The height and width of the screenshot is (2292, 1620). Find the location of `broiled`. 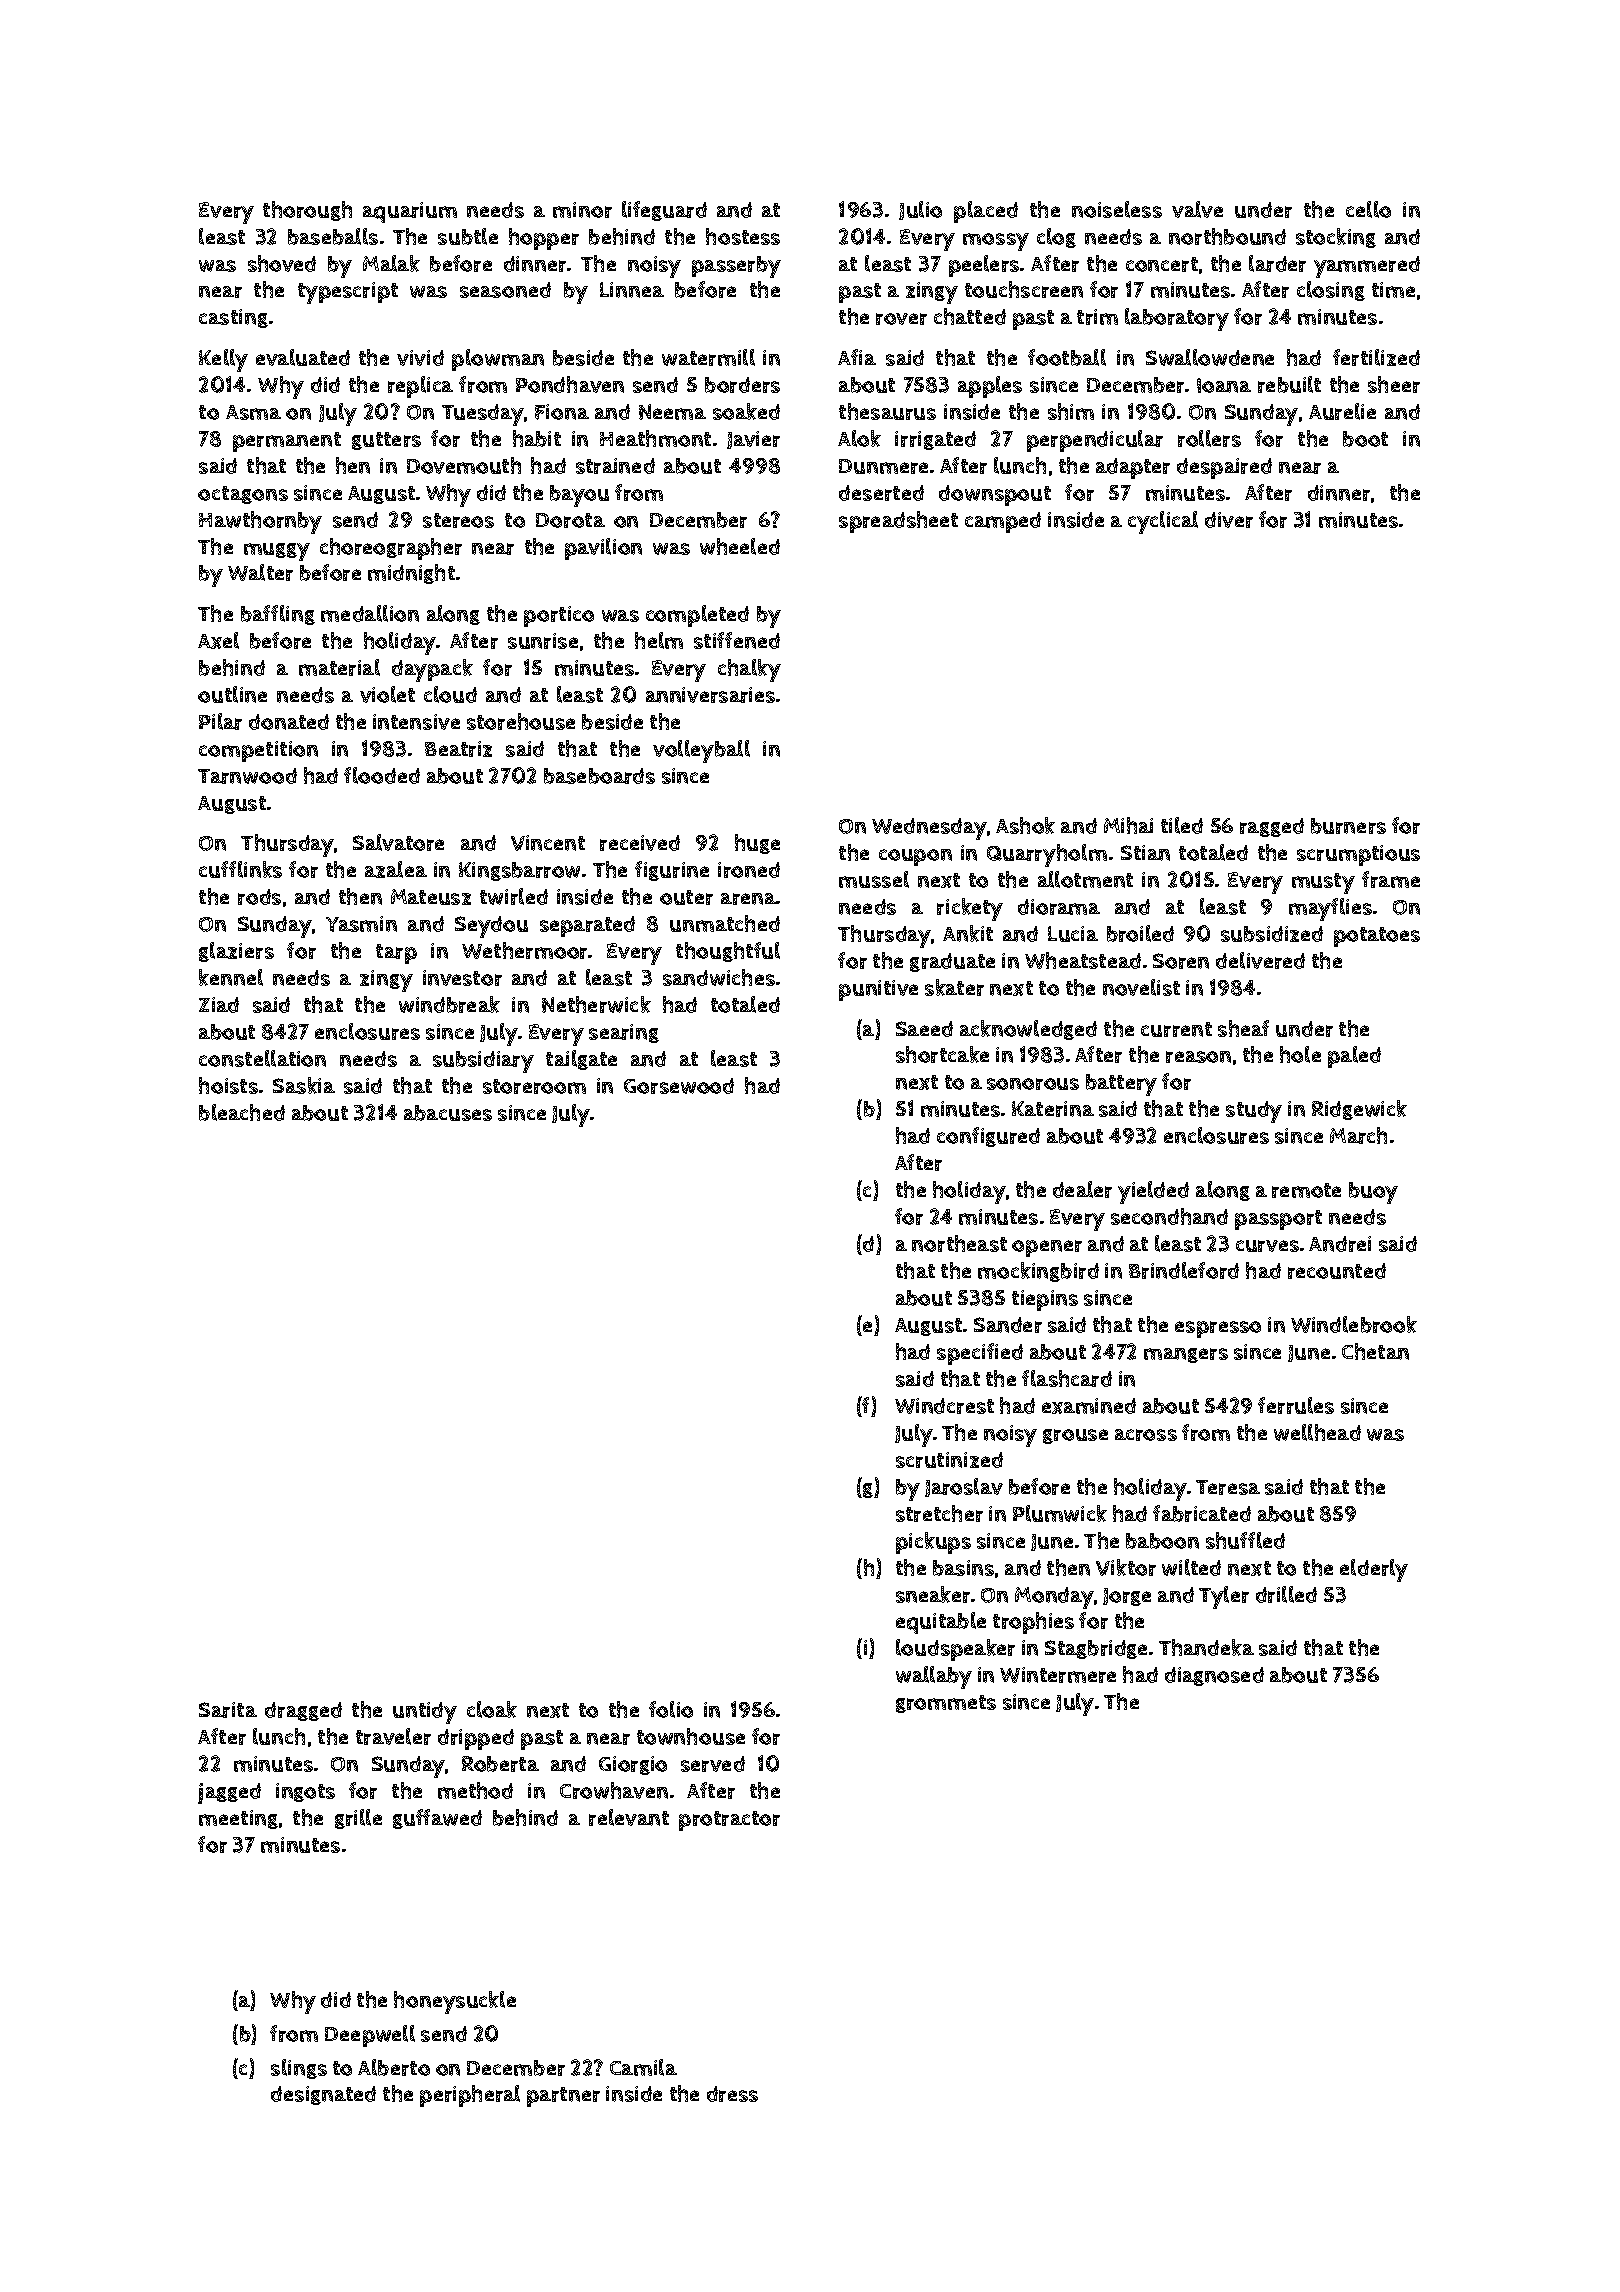

broiled is located at coordinates (1140, 933).
